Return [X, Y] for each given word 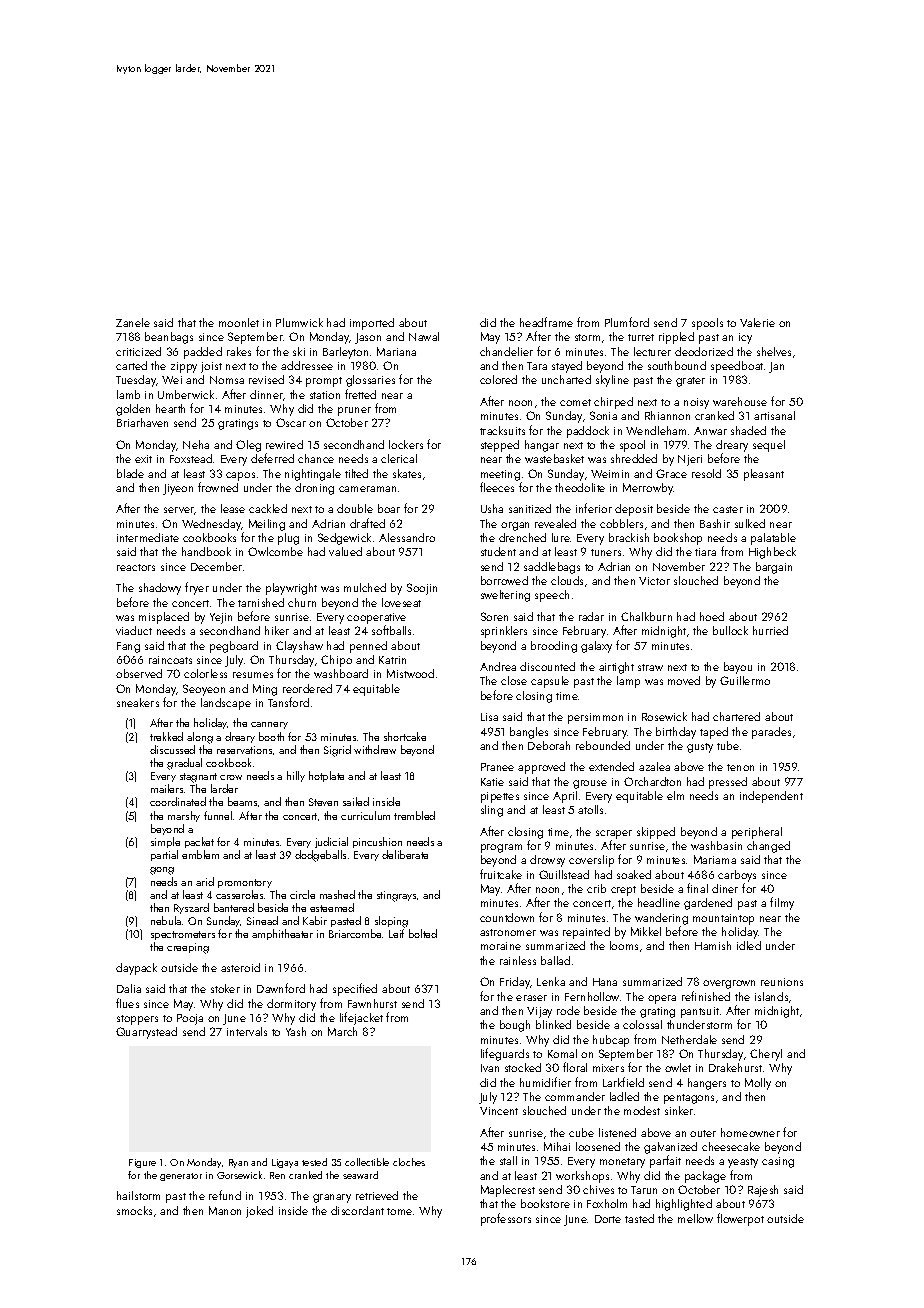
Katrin [392, 660]
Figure [142, 1163]
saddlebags [552, 568]
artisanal [774, 415]
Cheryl [766, 1055]
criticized [138, 351]
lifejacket [361, 1018]
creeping [188, 948]
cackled [268, 508]
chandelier [506, 351]
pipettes [500, 797]
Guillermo [745, 680]
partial [164, 855]
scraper [614, 834]
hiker [277, 630]
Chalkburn [646, 616]
